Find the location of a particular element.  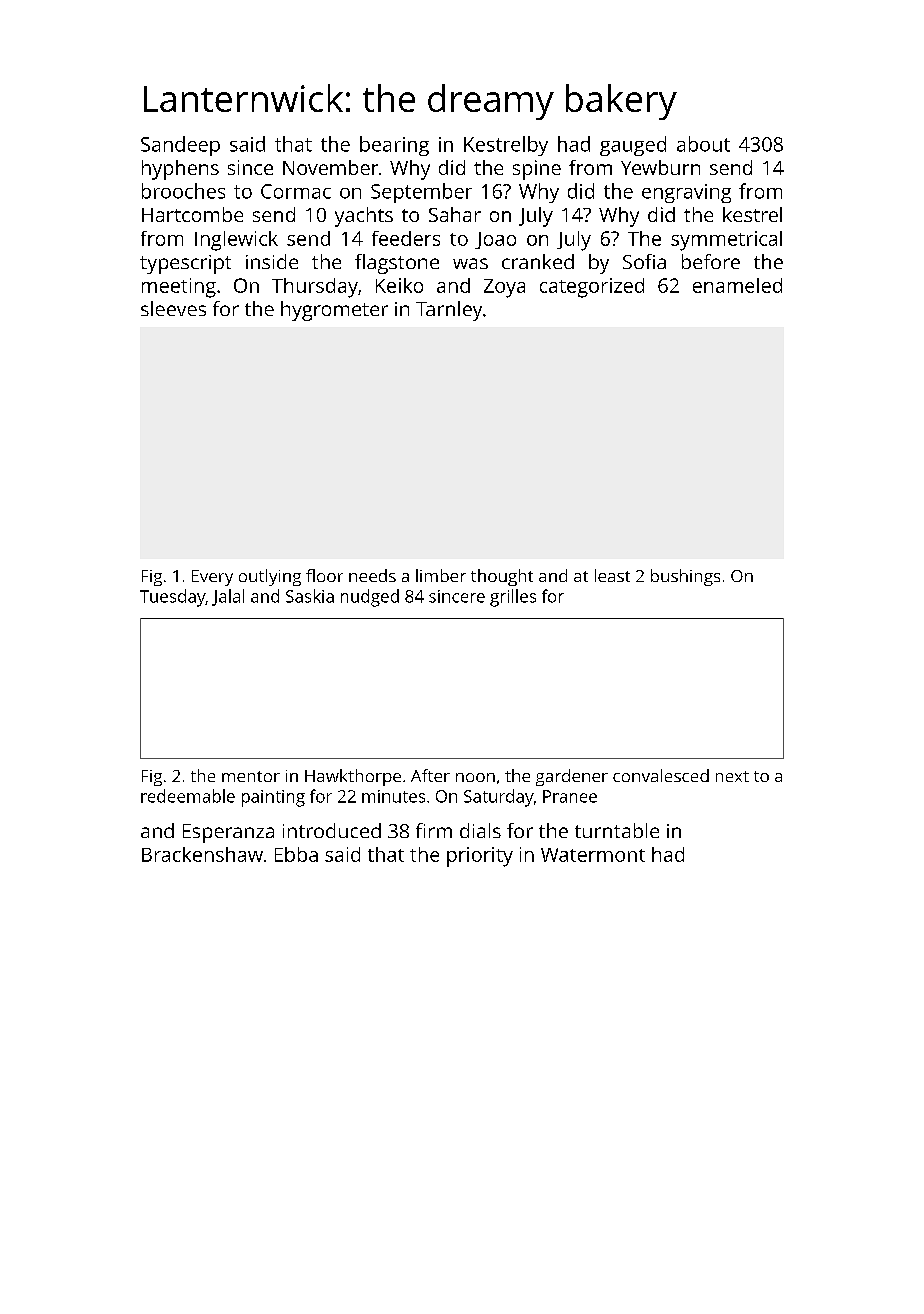

Saskia is located at coordinates (310, 596).
